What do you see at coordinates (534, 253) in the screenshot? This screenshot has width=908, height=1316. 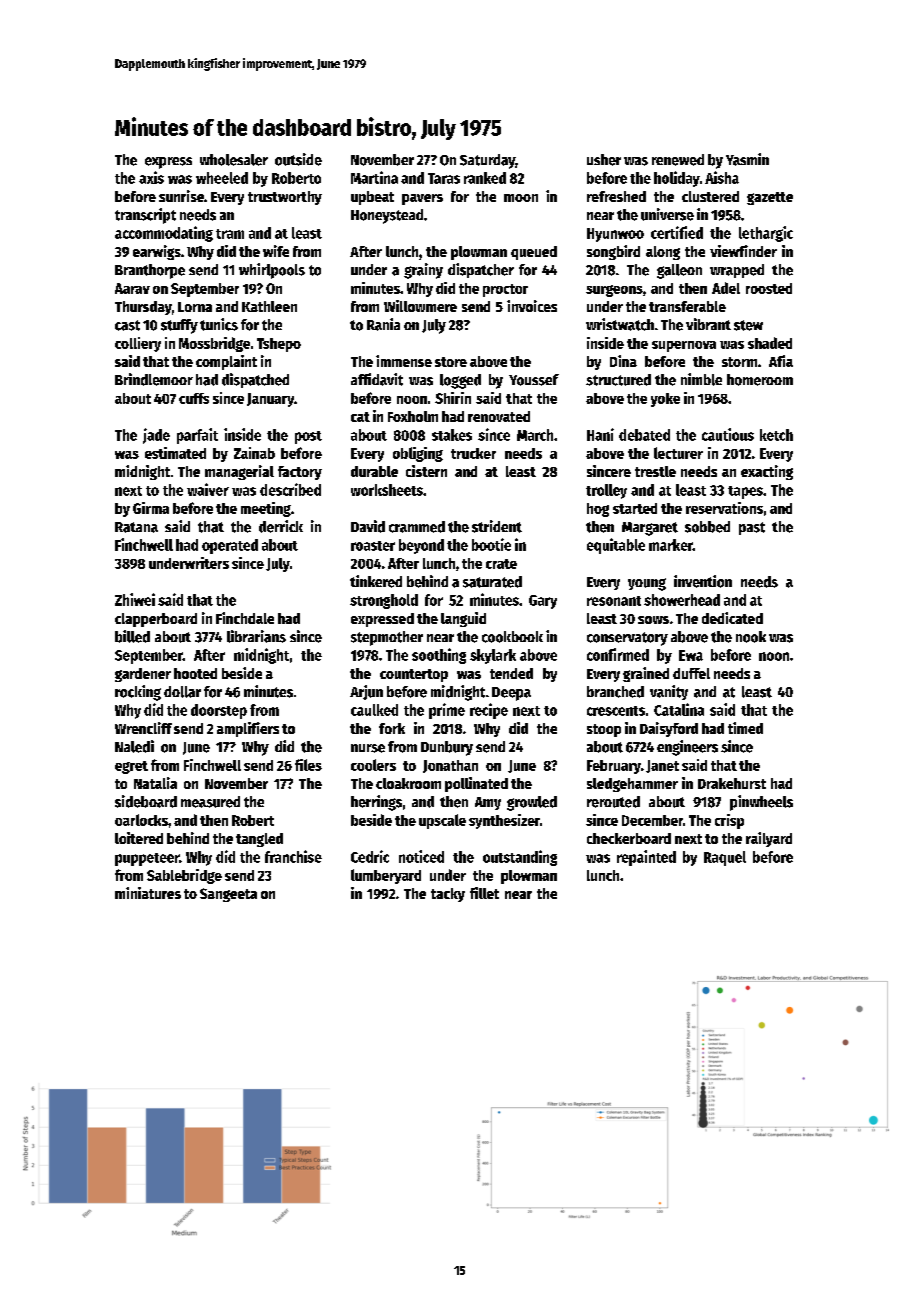 I see `queued` at bounding box center [534, 253].
